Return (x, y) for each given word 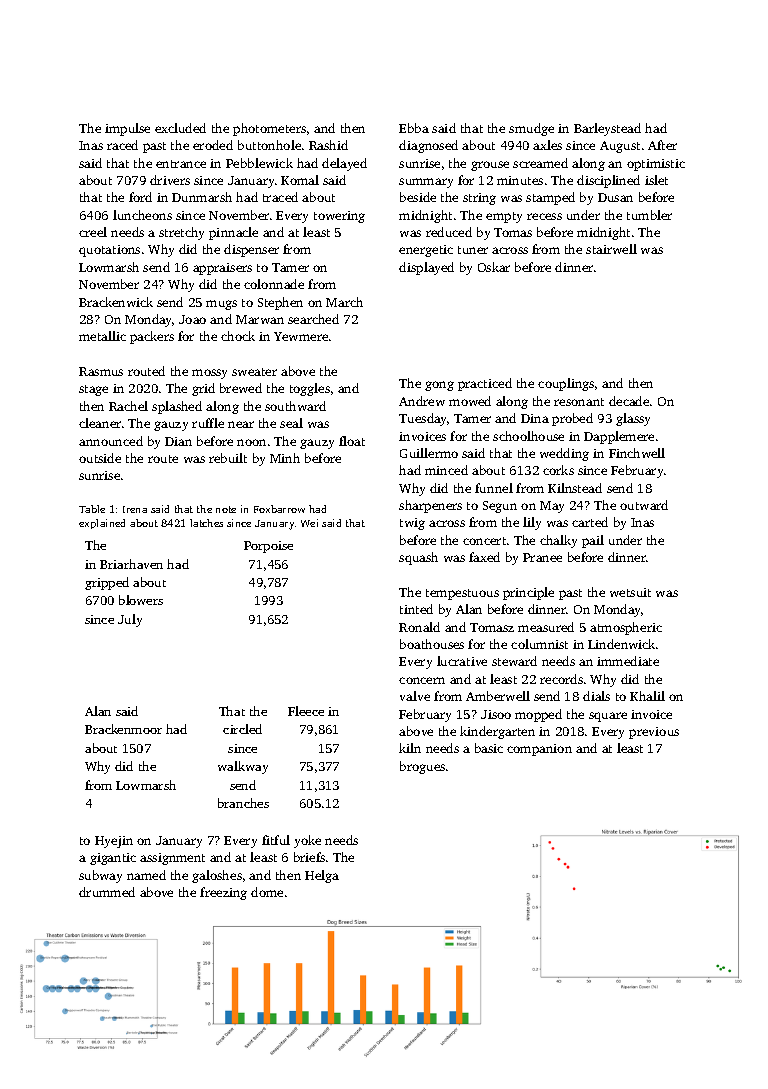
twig (412, 524)
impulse (127, 129)
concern (422, 680)
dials (596, 696)
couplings (566, 384)
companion (539, 750)
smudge (531, 129)
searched (313, 319)
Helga (322, 876)
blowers (141, 600)
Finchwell (637, 453)
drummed (107, 892)
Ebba (414, 128)
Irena (135, 509)
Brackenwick (116, 302)
